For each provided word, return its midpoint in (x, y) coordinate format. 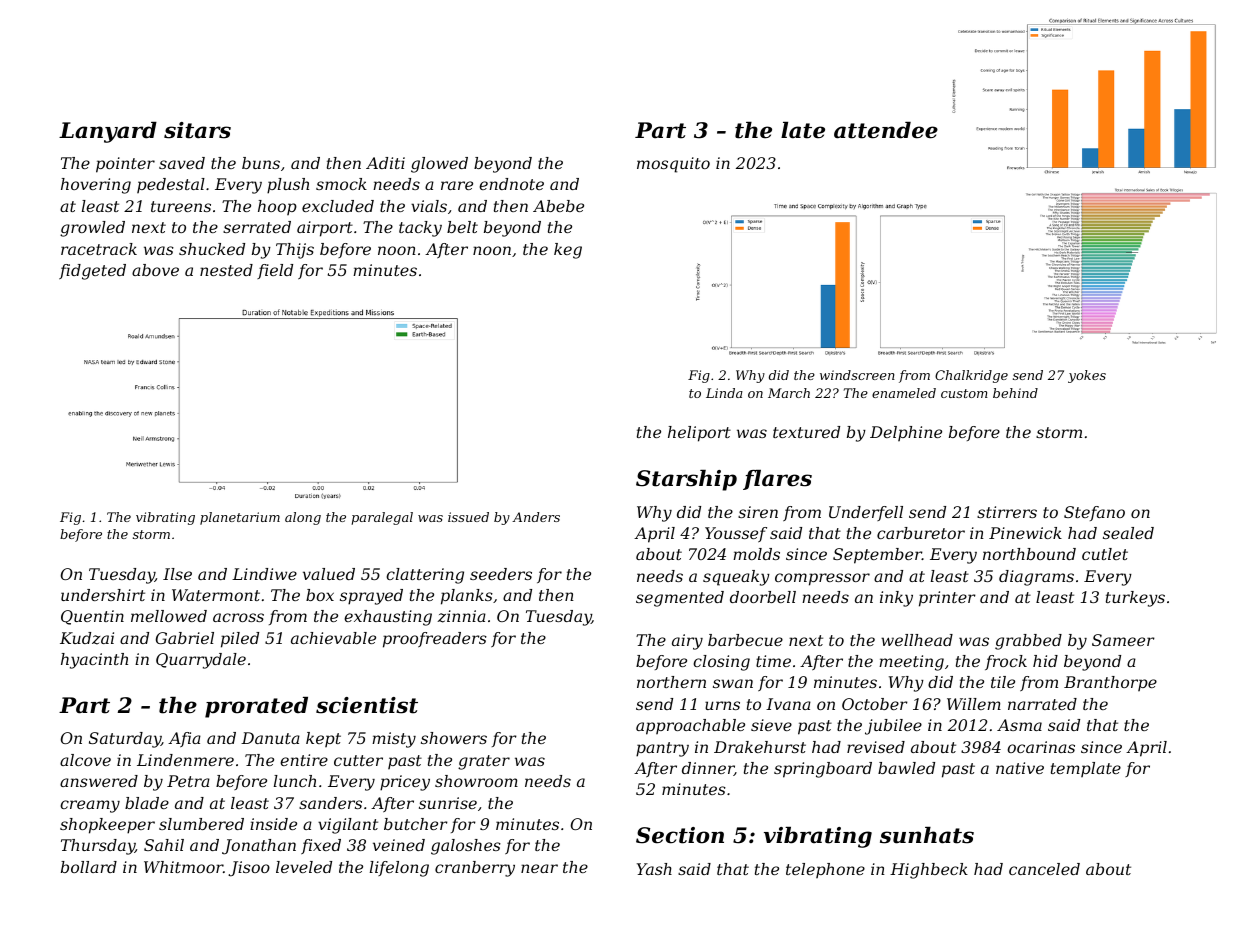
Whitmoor (183, 867)
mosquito (673, 165)
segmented (680, 599)
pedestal (171, 185)
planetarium (240, 518)
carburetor (921, 533)
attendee (886, 130)
